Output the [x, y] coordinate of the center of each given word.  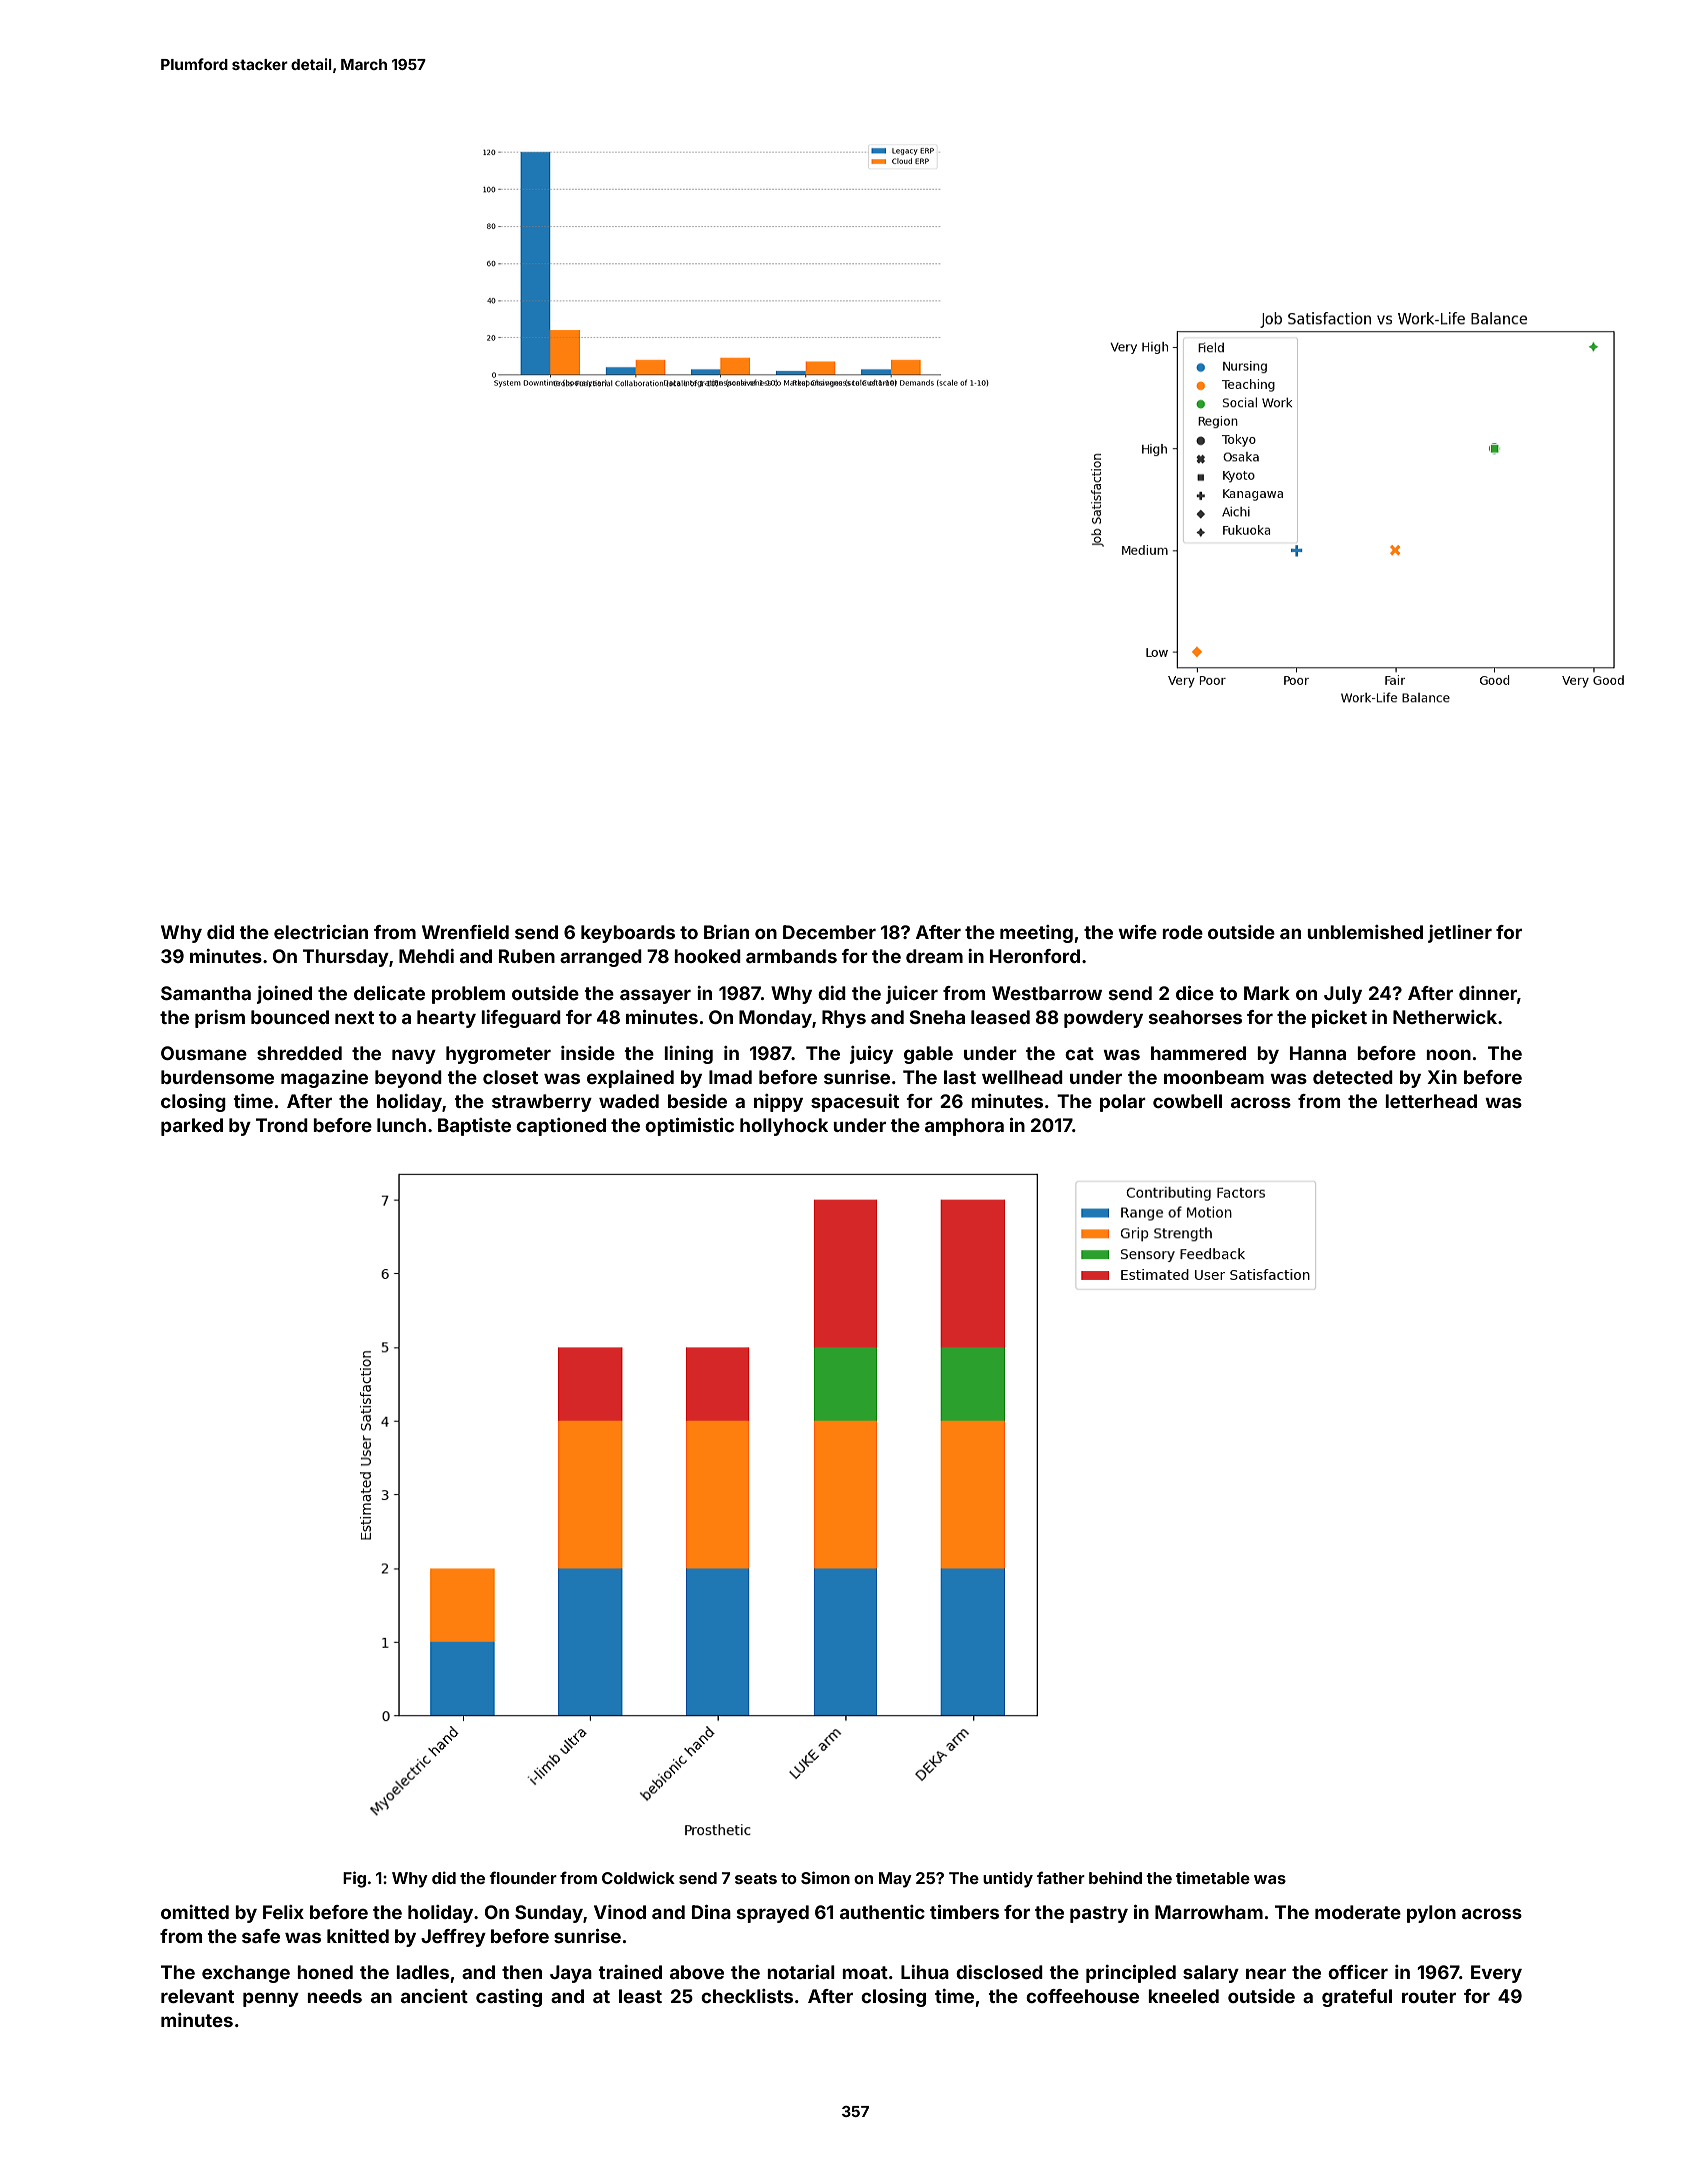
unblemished [1365, 932]
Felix [283, 1912]
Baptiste [474, 1127]
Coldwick [638, 1877]
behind [1115, 1877]
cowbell [1187, 1101]
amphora [964, 1127]
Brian [726, 932]
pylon [1431, 1914]
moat [865, 1972]
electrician [321, 932]
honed [325, 1972]
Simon [825, 1877]
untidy [1008, 1879]
